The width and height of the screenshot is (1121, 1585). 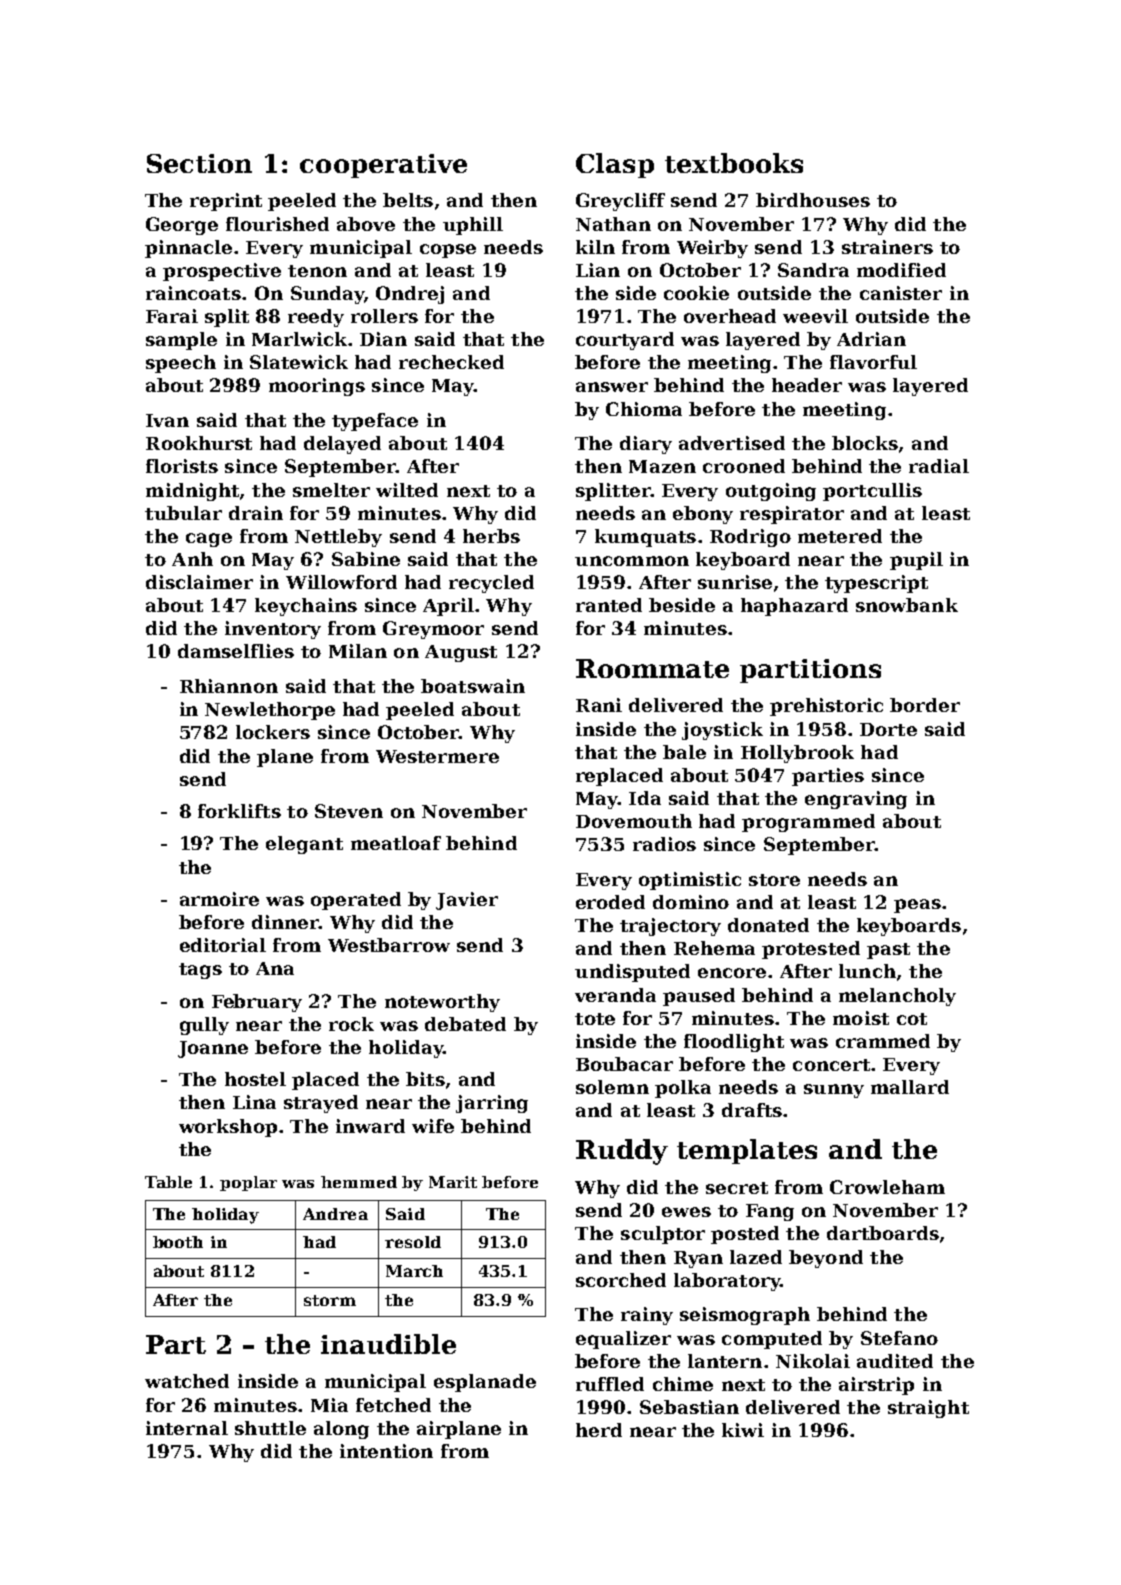 I want to click on raincoats, so click(x=193, y=293).
